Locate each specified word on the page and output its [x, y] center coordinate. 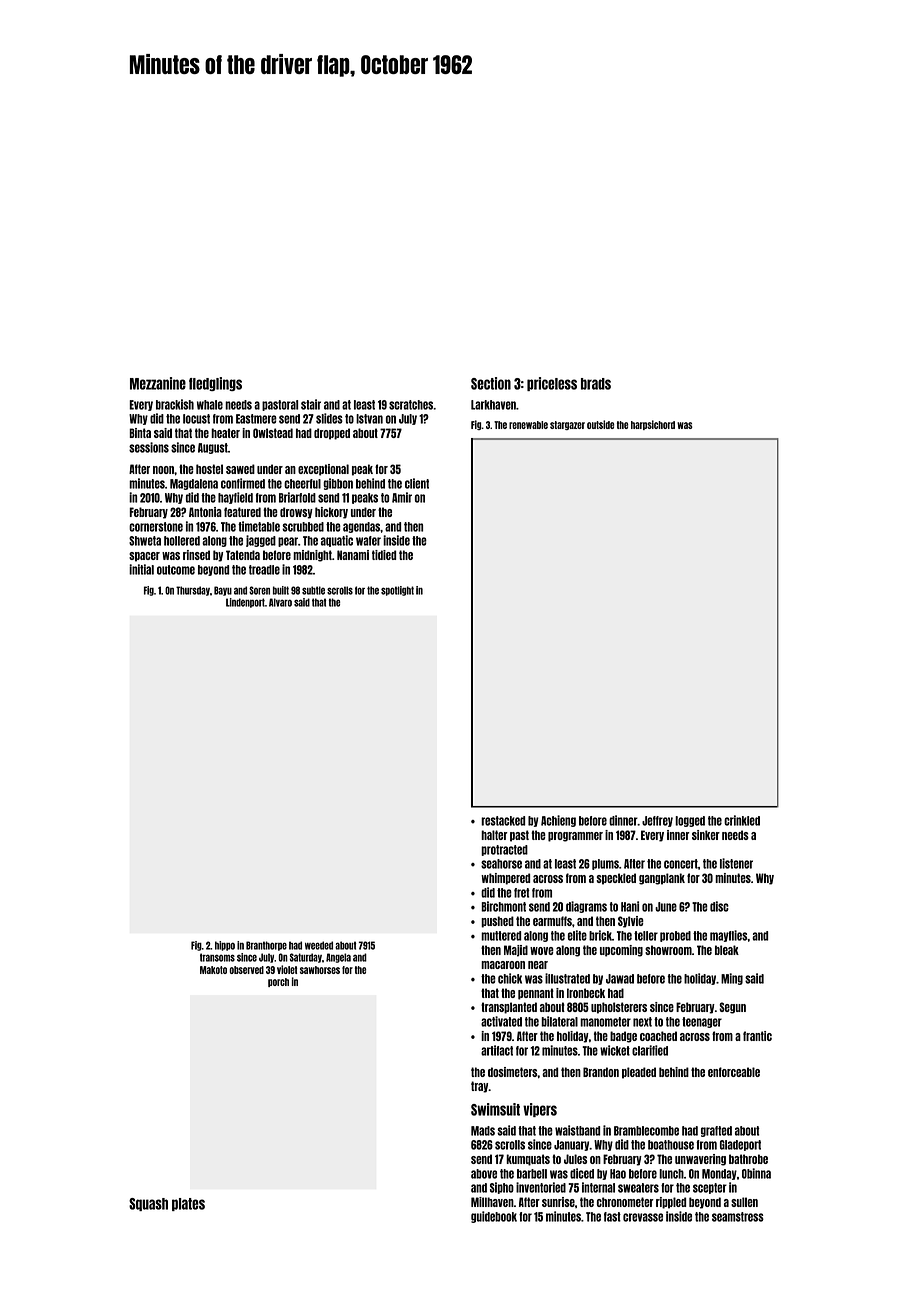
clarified [650, 1050]
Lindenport [245, 603]
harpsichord [653, 425]
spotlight [397, 591]
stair [311, 404]
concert [681, 864]
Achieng [558, 821]
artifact [497, 1050]
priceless [552, 384]
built [281, 590]
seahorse [501, 864]
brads [596, 384]
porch [278, 982]
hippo [225, 946]
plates [188, 1204]
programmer [575, 837]
